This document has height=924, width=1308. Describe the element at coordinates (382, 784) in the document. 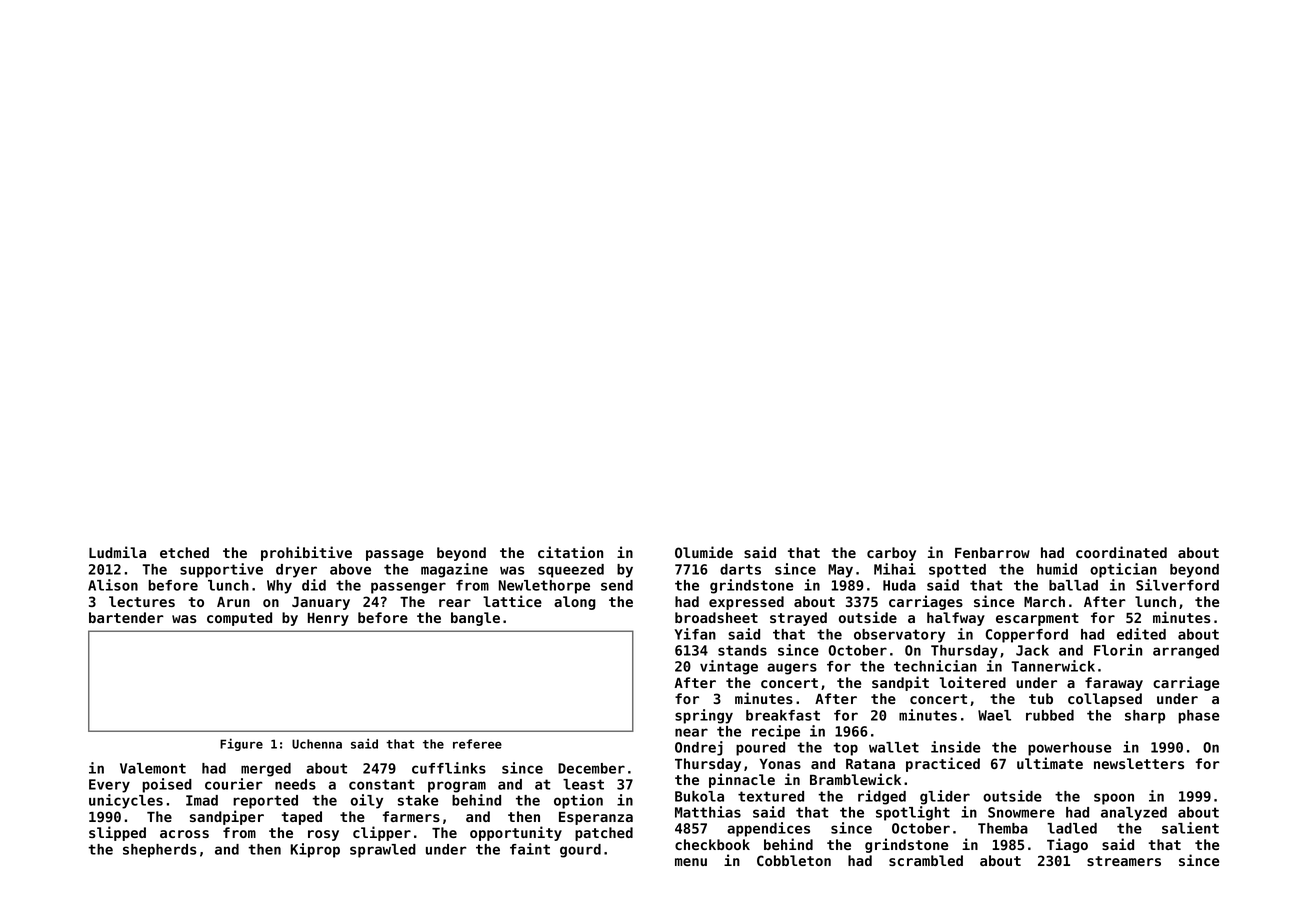

I see `constant` at that location.
